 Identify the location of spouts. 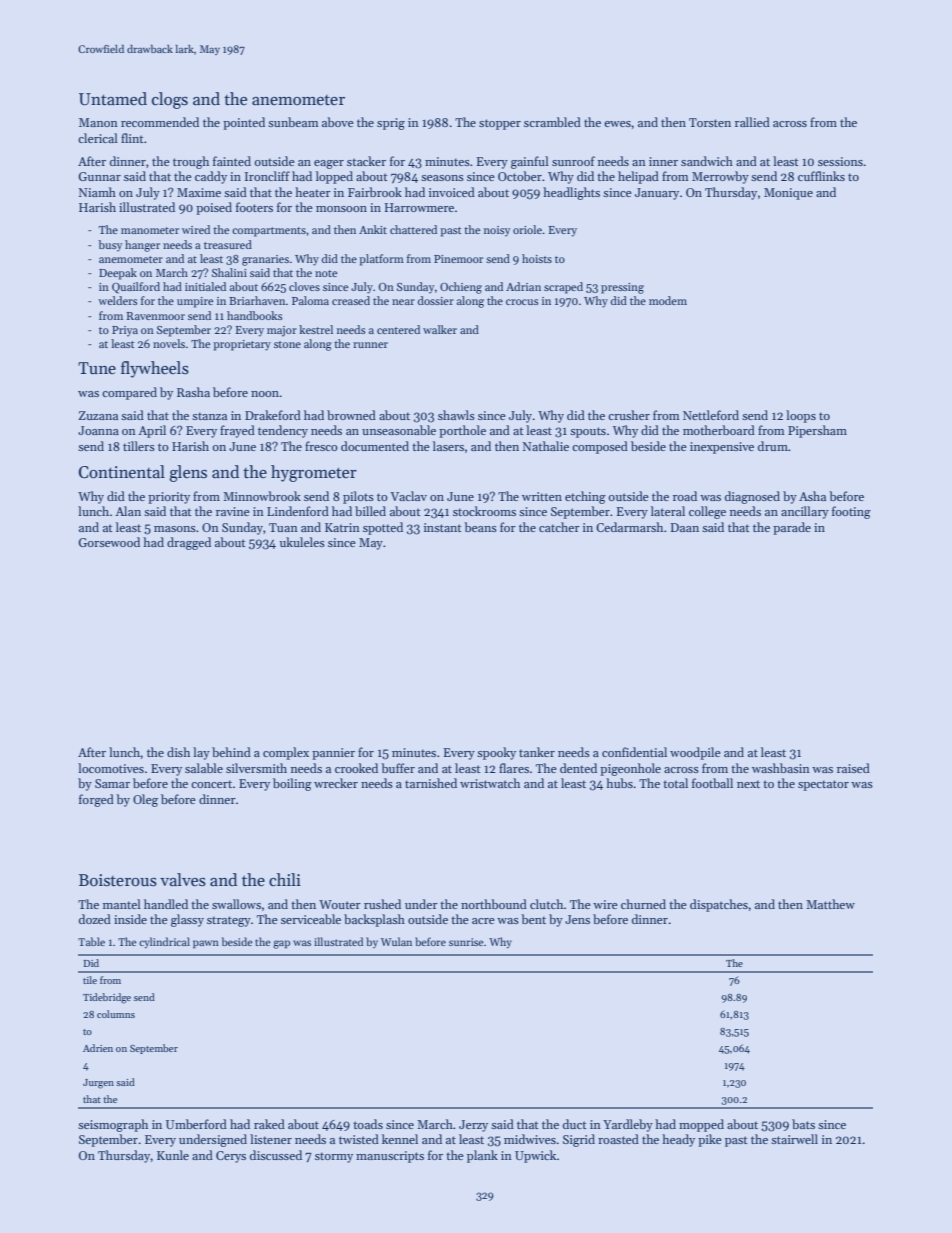
(588, 432).
